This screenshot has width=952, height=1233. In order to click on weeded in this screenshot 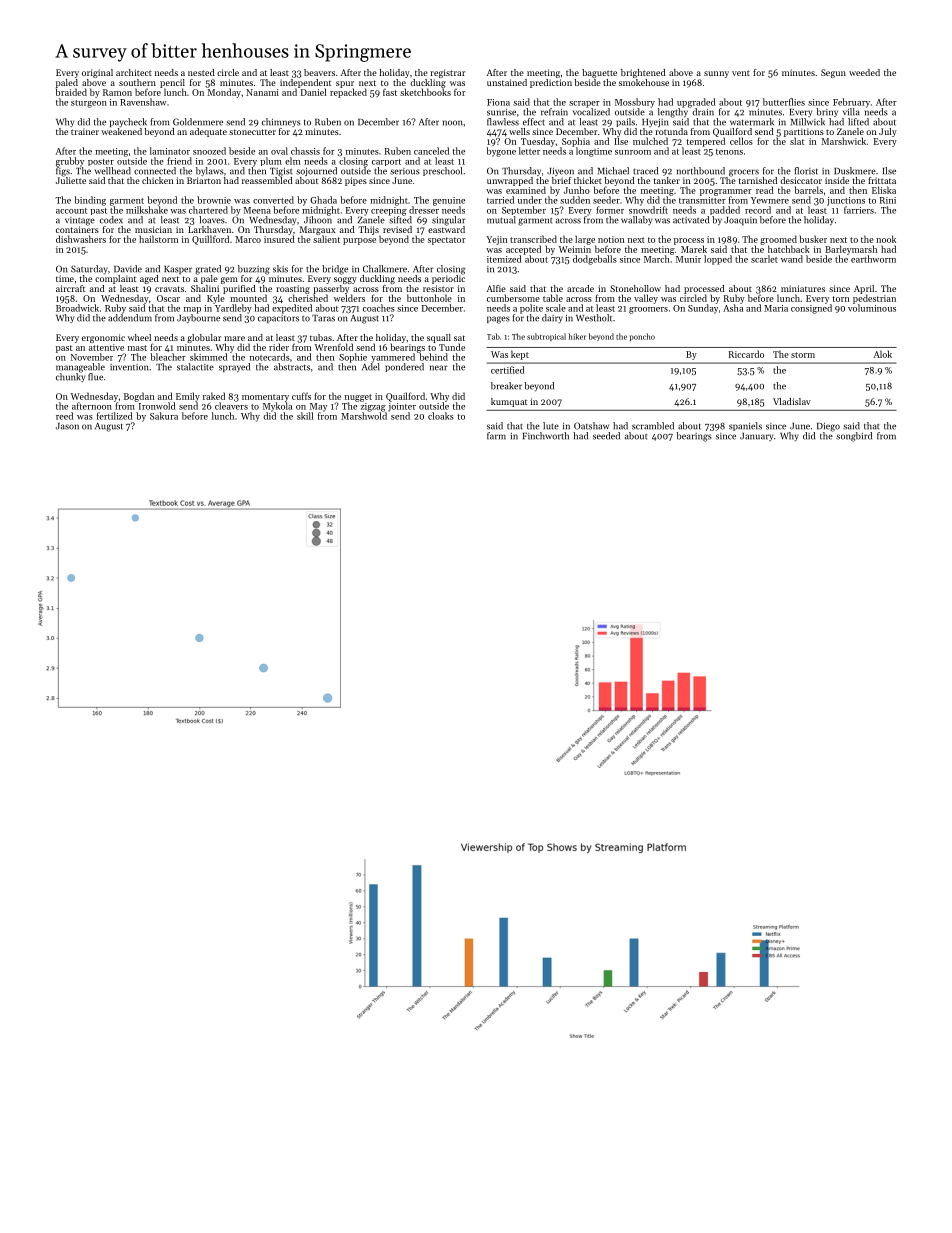, I will do `click(864, 72)`.
